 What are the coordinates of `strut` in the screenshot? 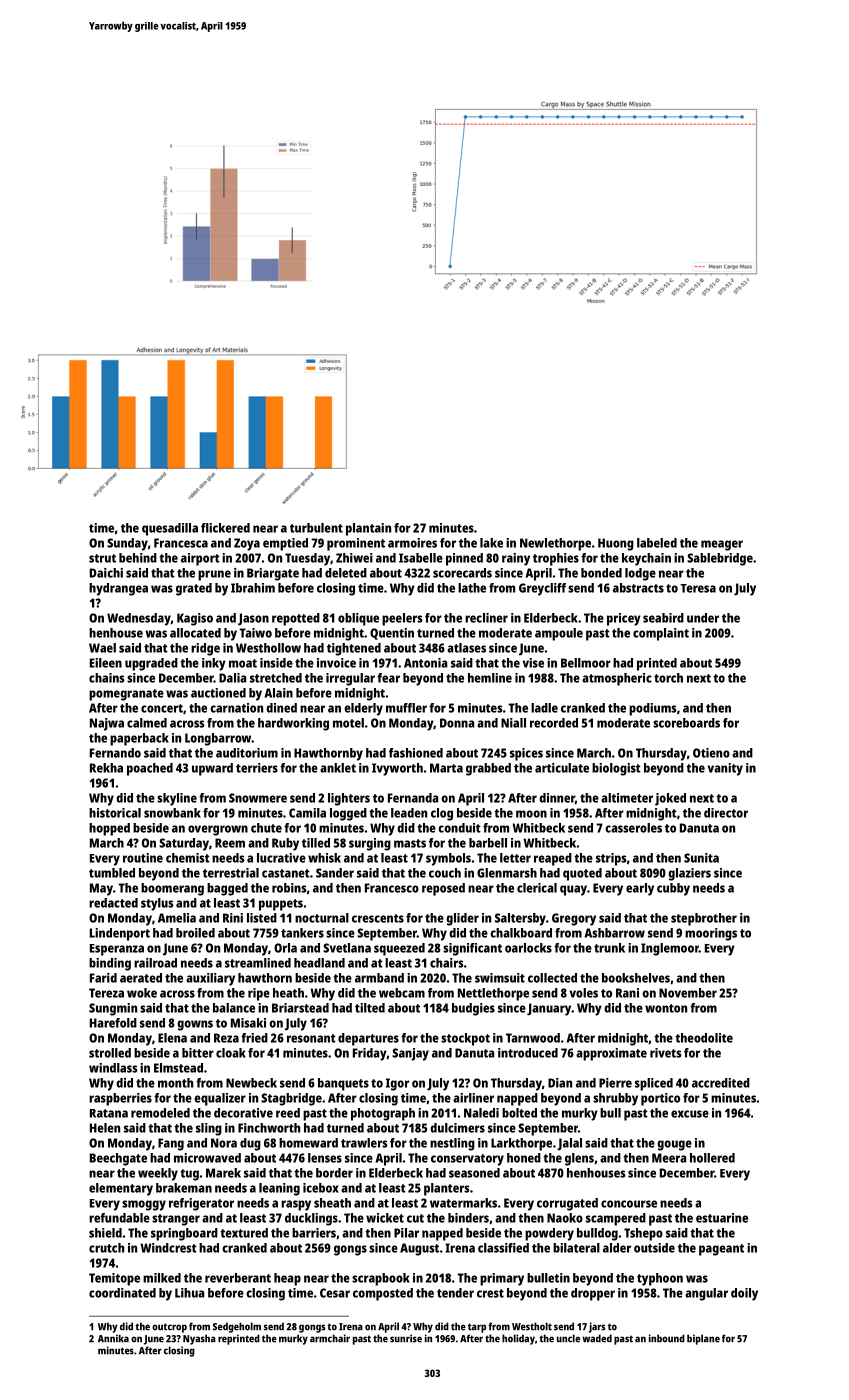 It's located at (102, 558).
